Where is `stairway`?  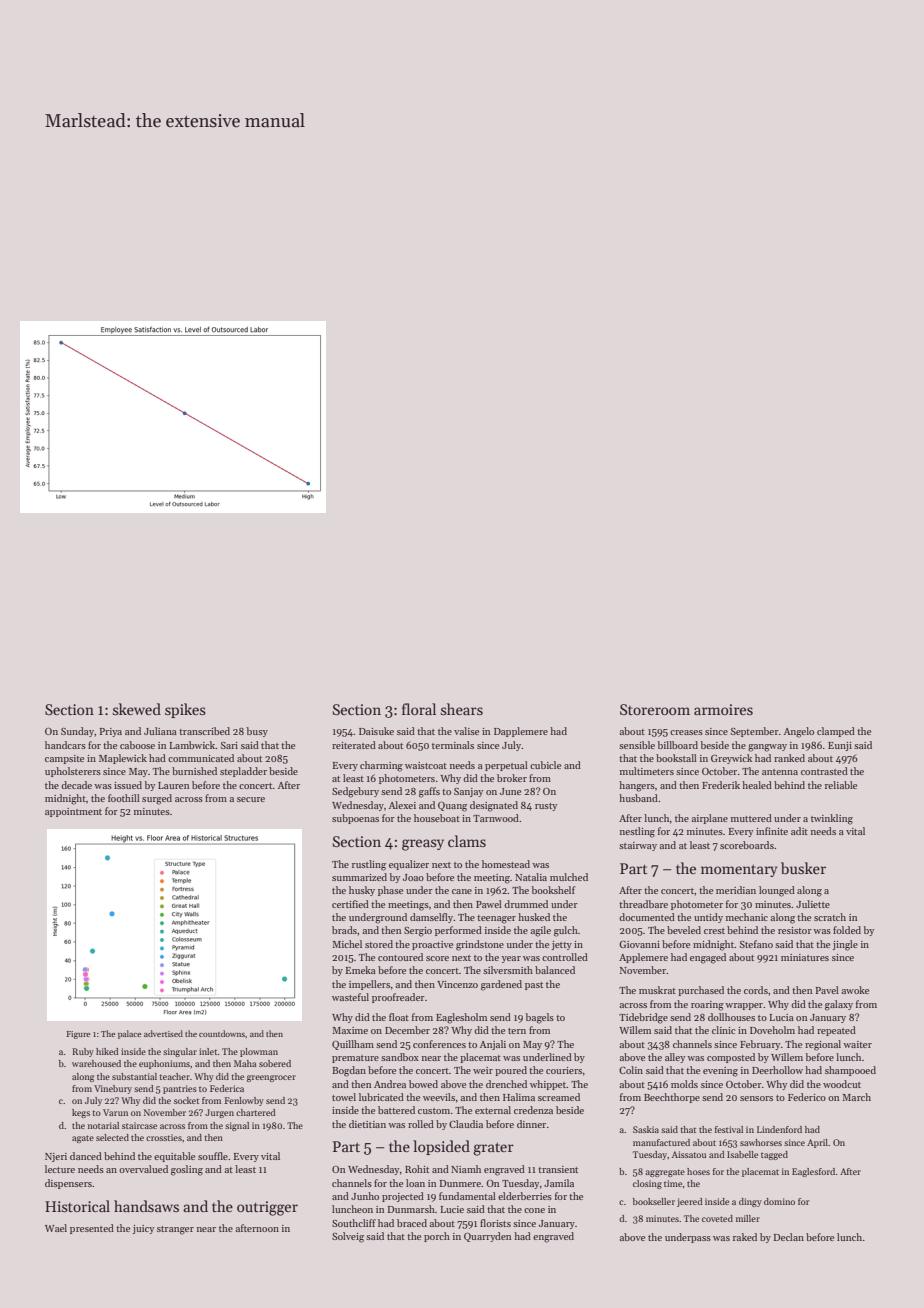
stairway is located at coordinates (638, 846).
